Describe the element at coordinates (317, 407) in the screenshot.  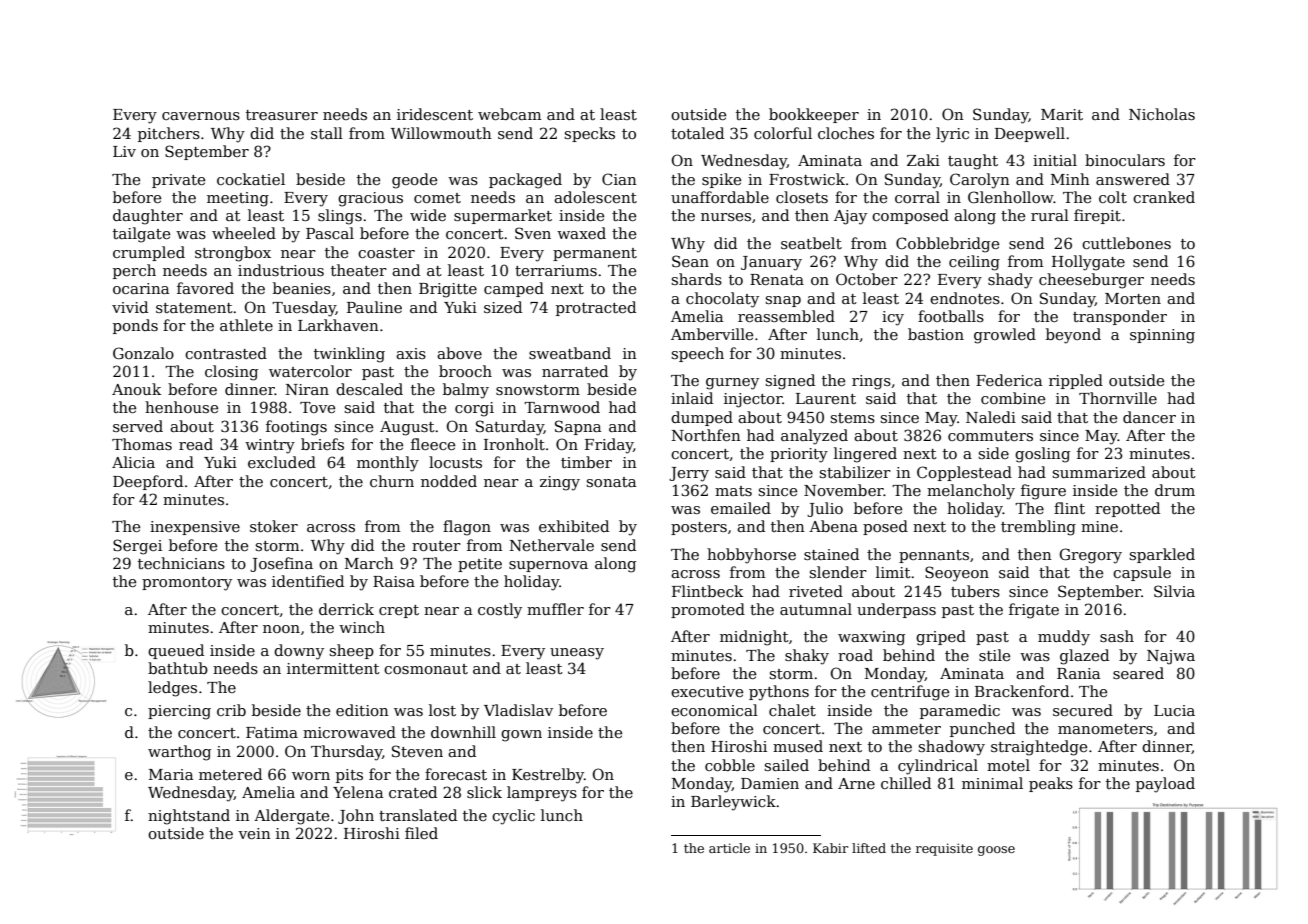
I see `Tove` at that location.
